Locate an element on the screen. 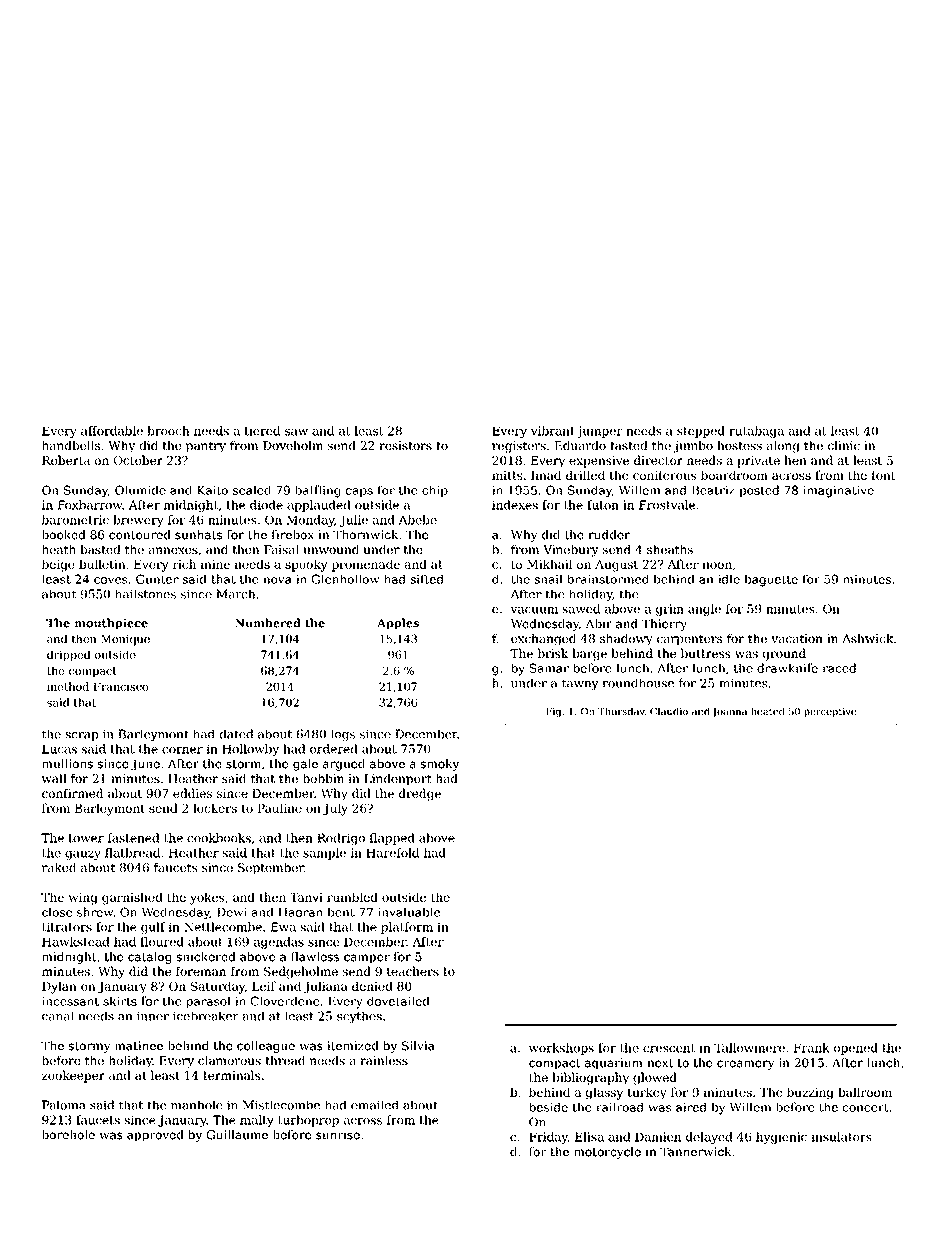 Image resolution: width=952 pixels, height=1233 pixels. creamery is located at coordinates (745, 1065).
